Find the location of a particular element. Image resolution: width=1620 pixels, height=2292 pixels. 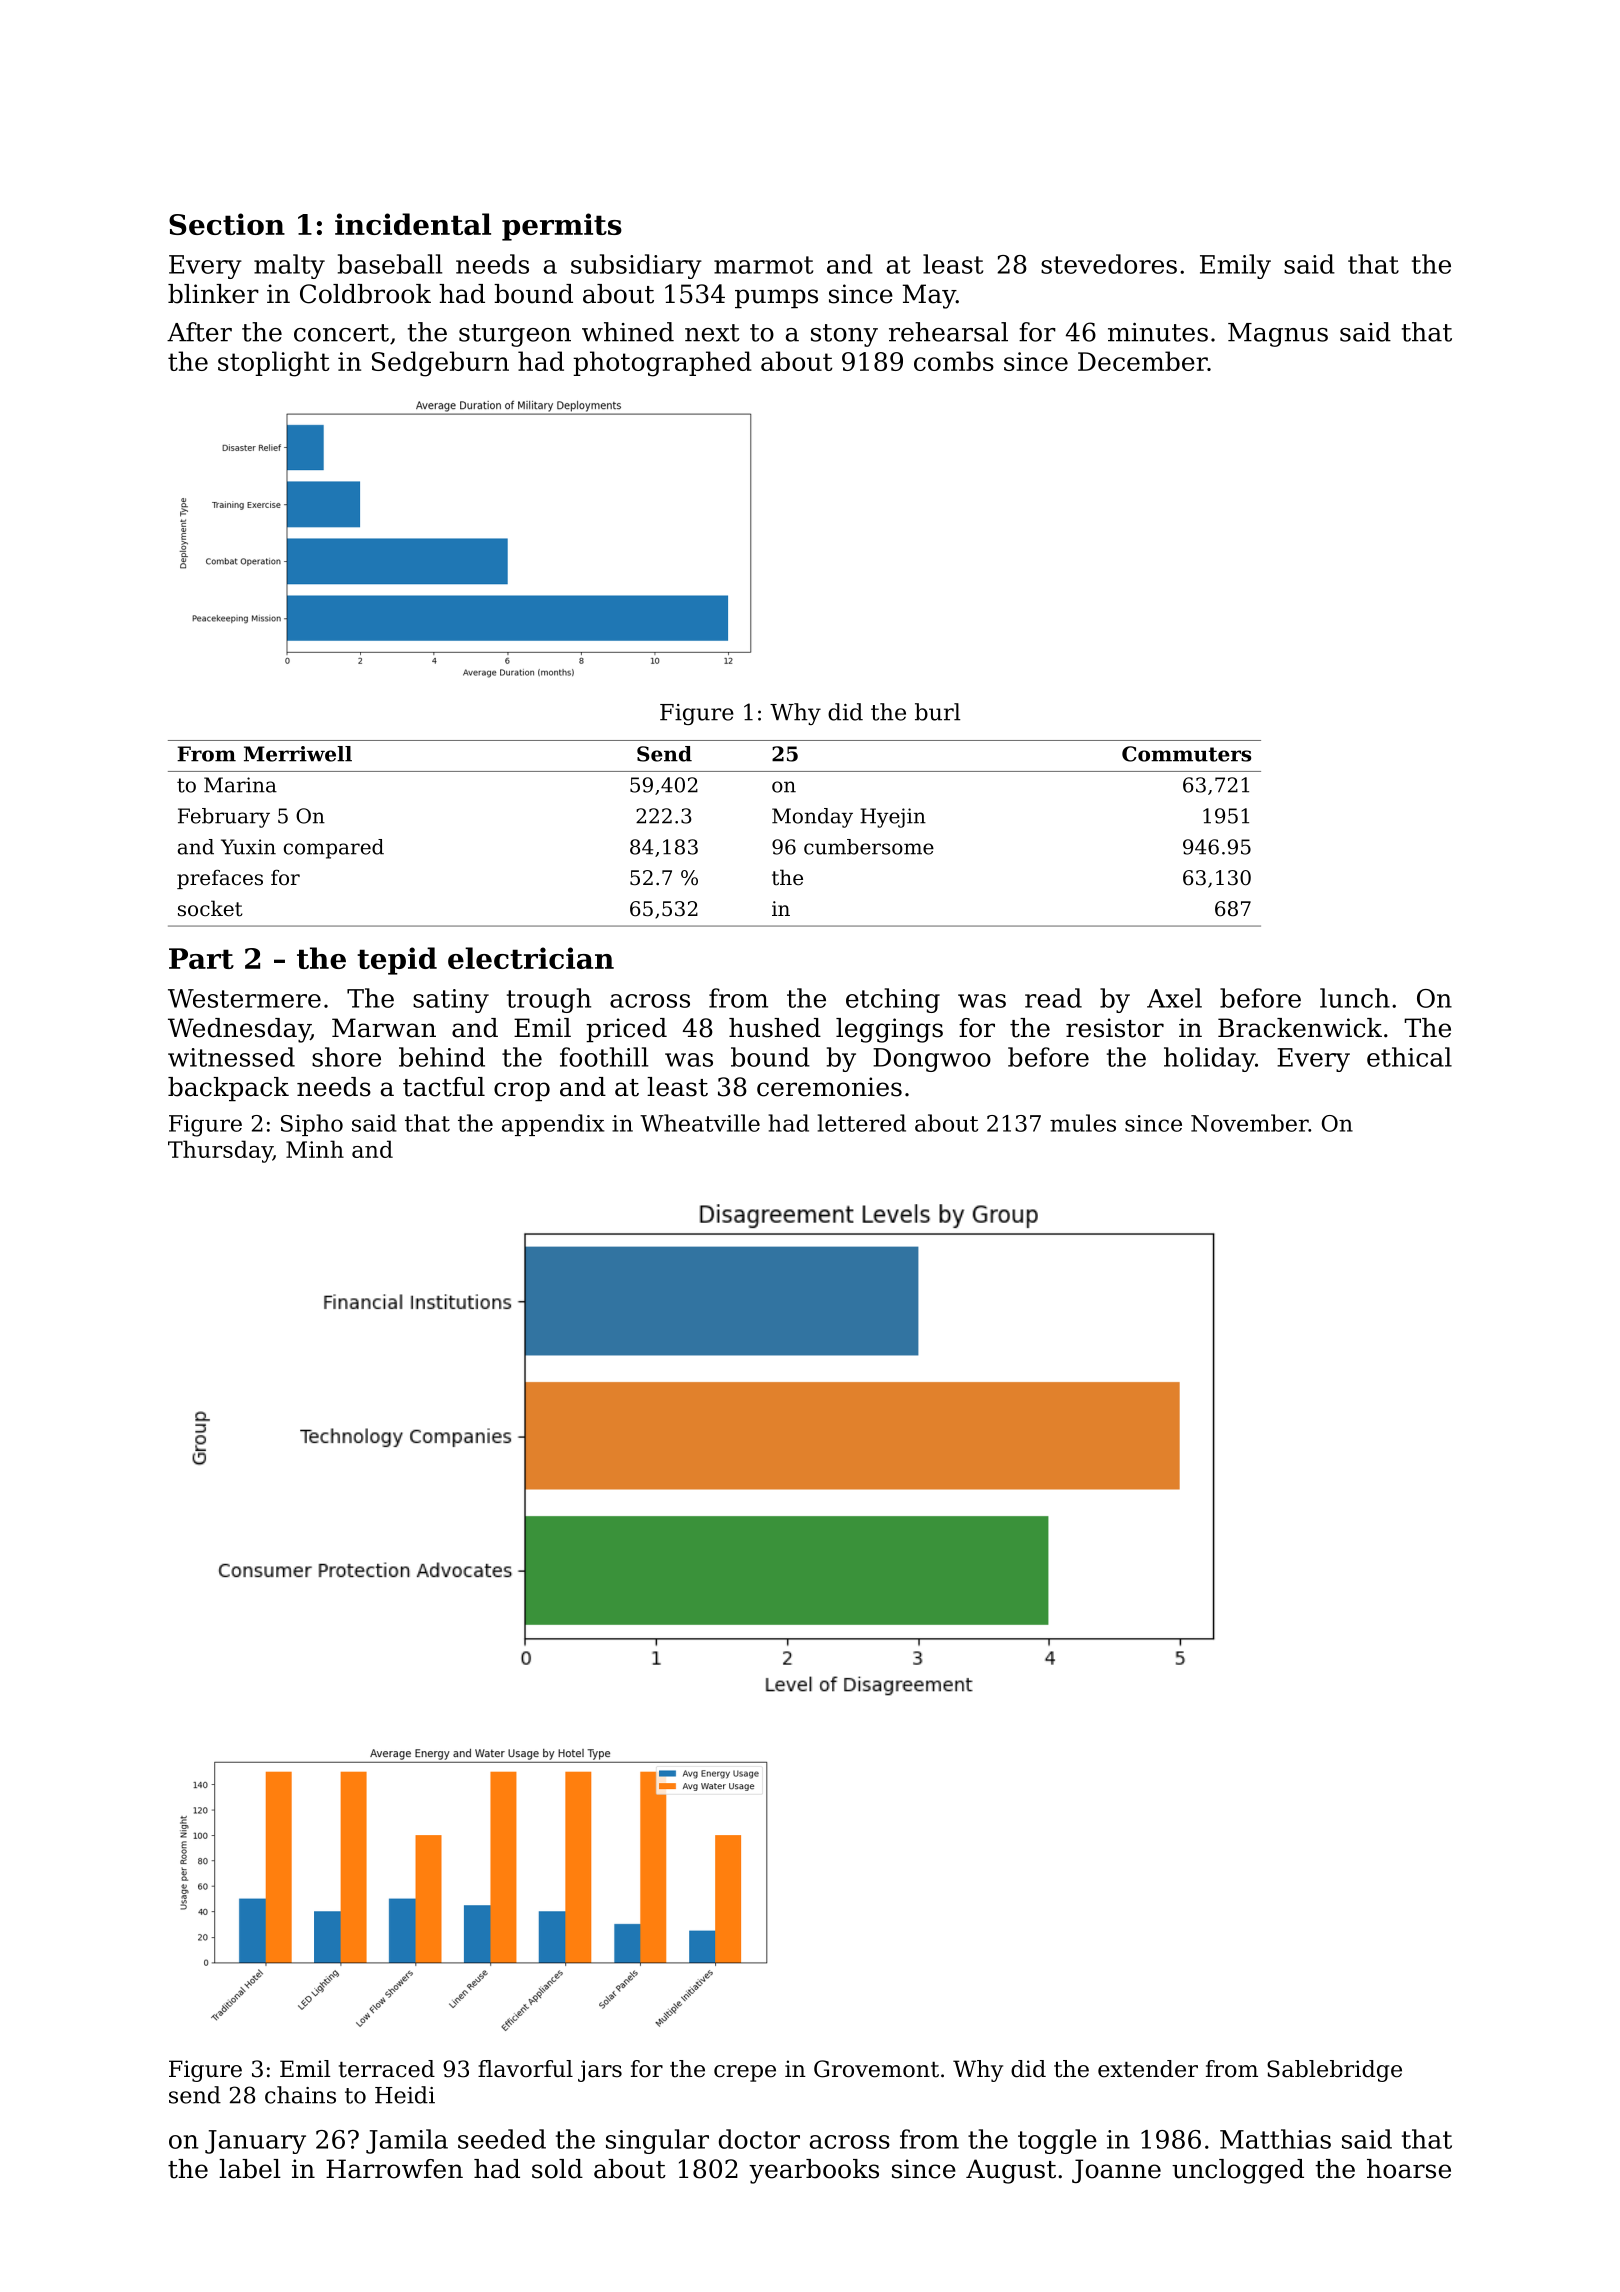

Sablebridge is located at coordinates (1334, 2071).
